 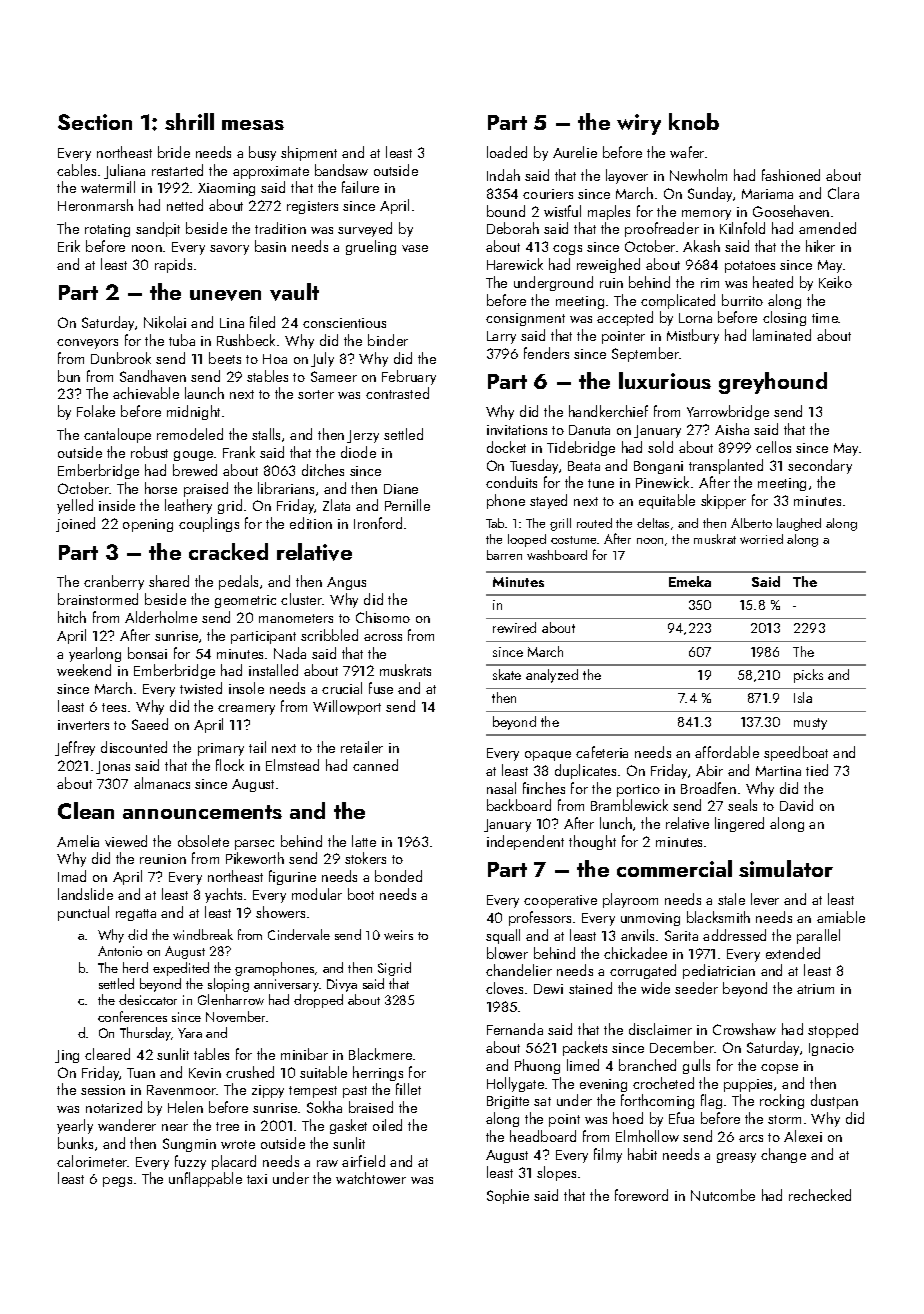 What do you see at coordinates (398, 935) in the screenshot?
I see `weirs` at bounding box center [398, 935].
